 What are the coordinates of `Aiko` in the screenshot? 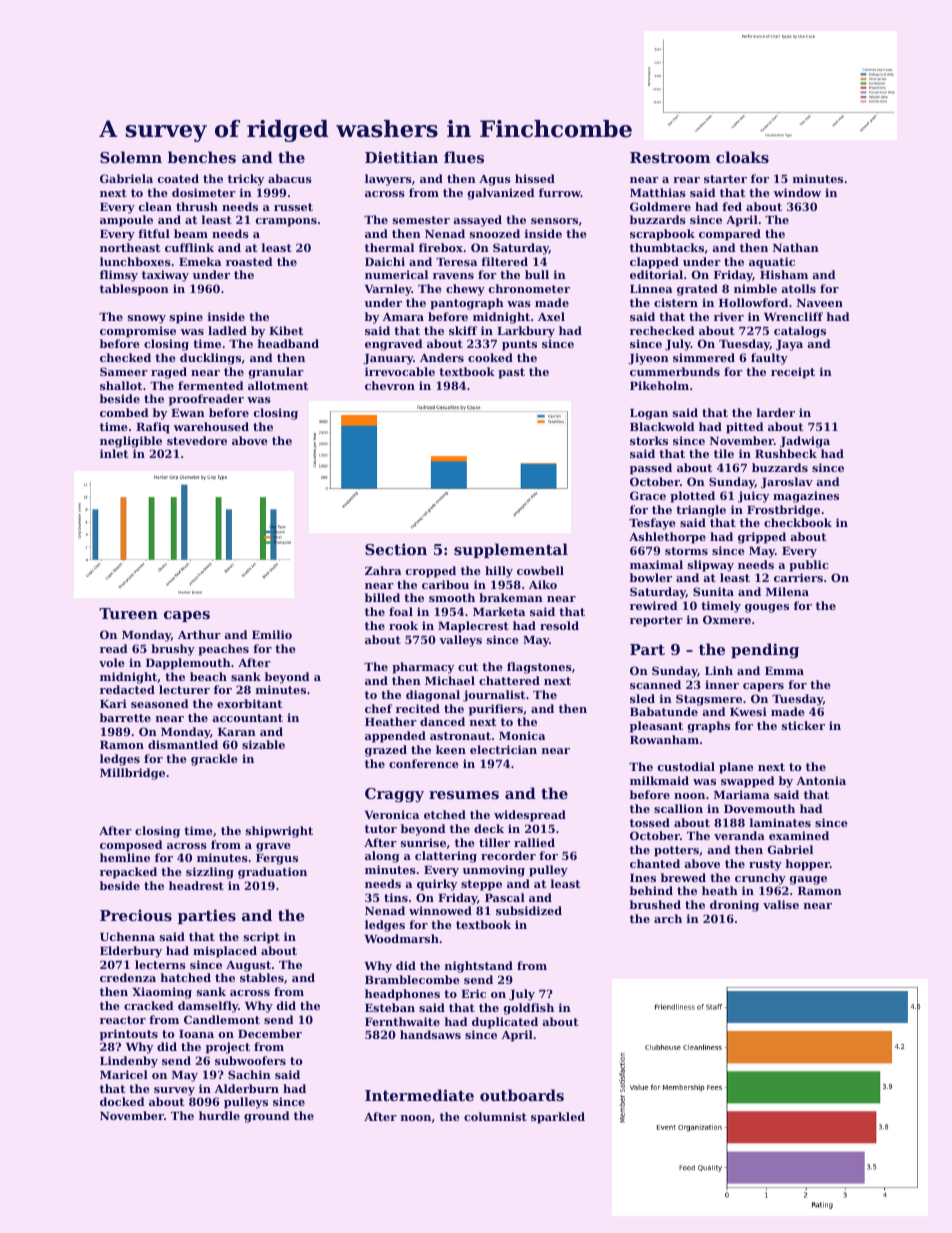 It's located at (543, 584).
